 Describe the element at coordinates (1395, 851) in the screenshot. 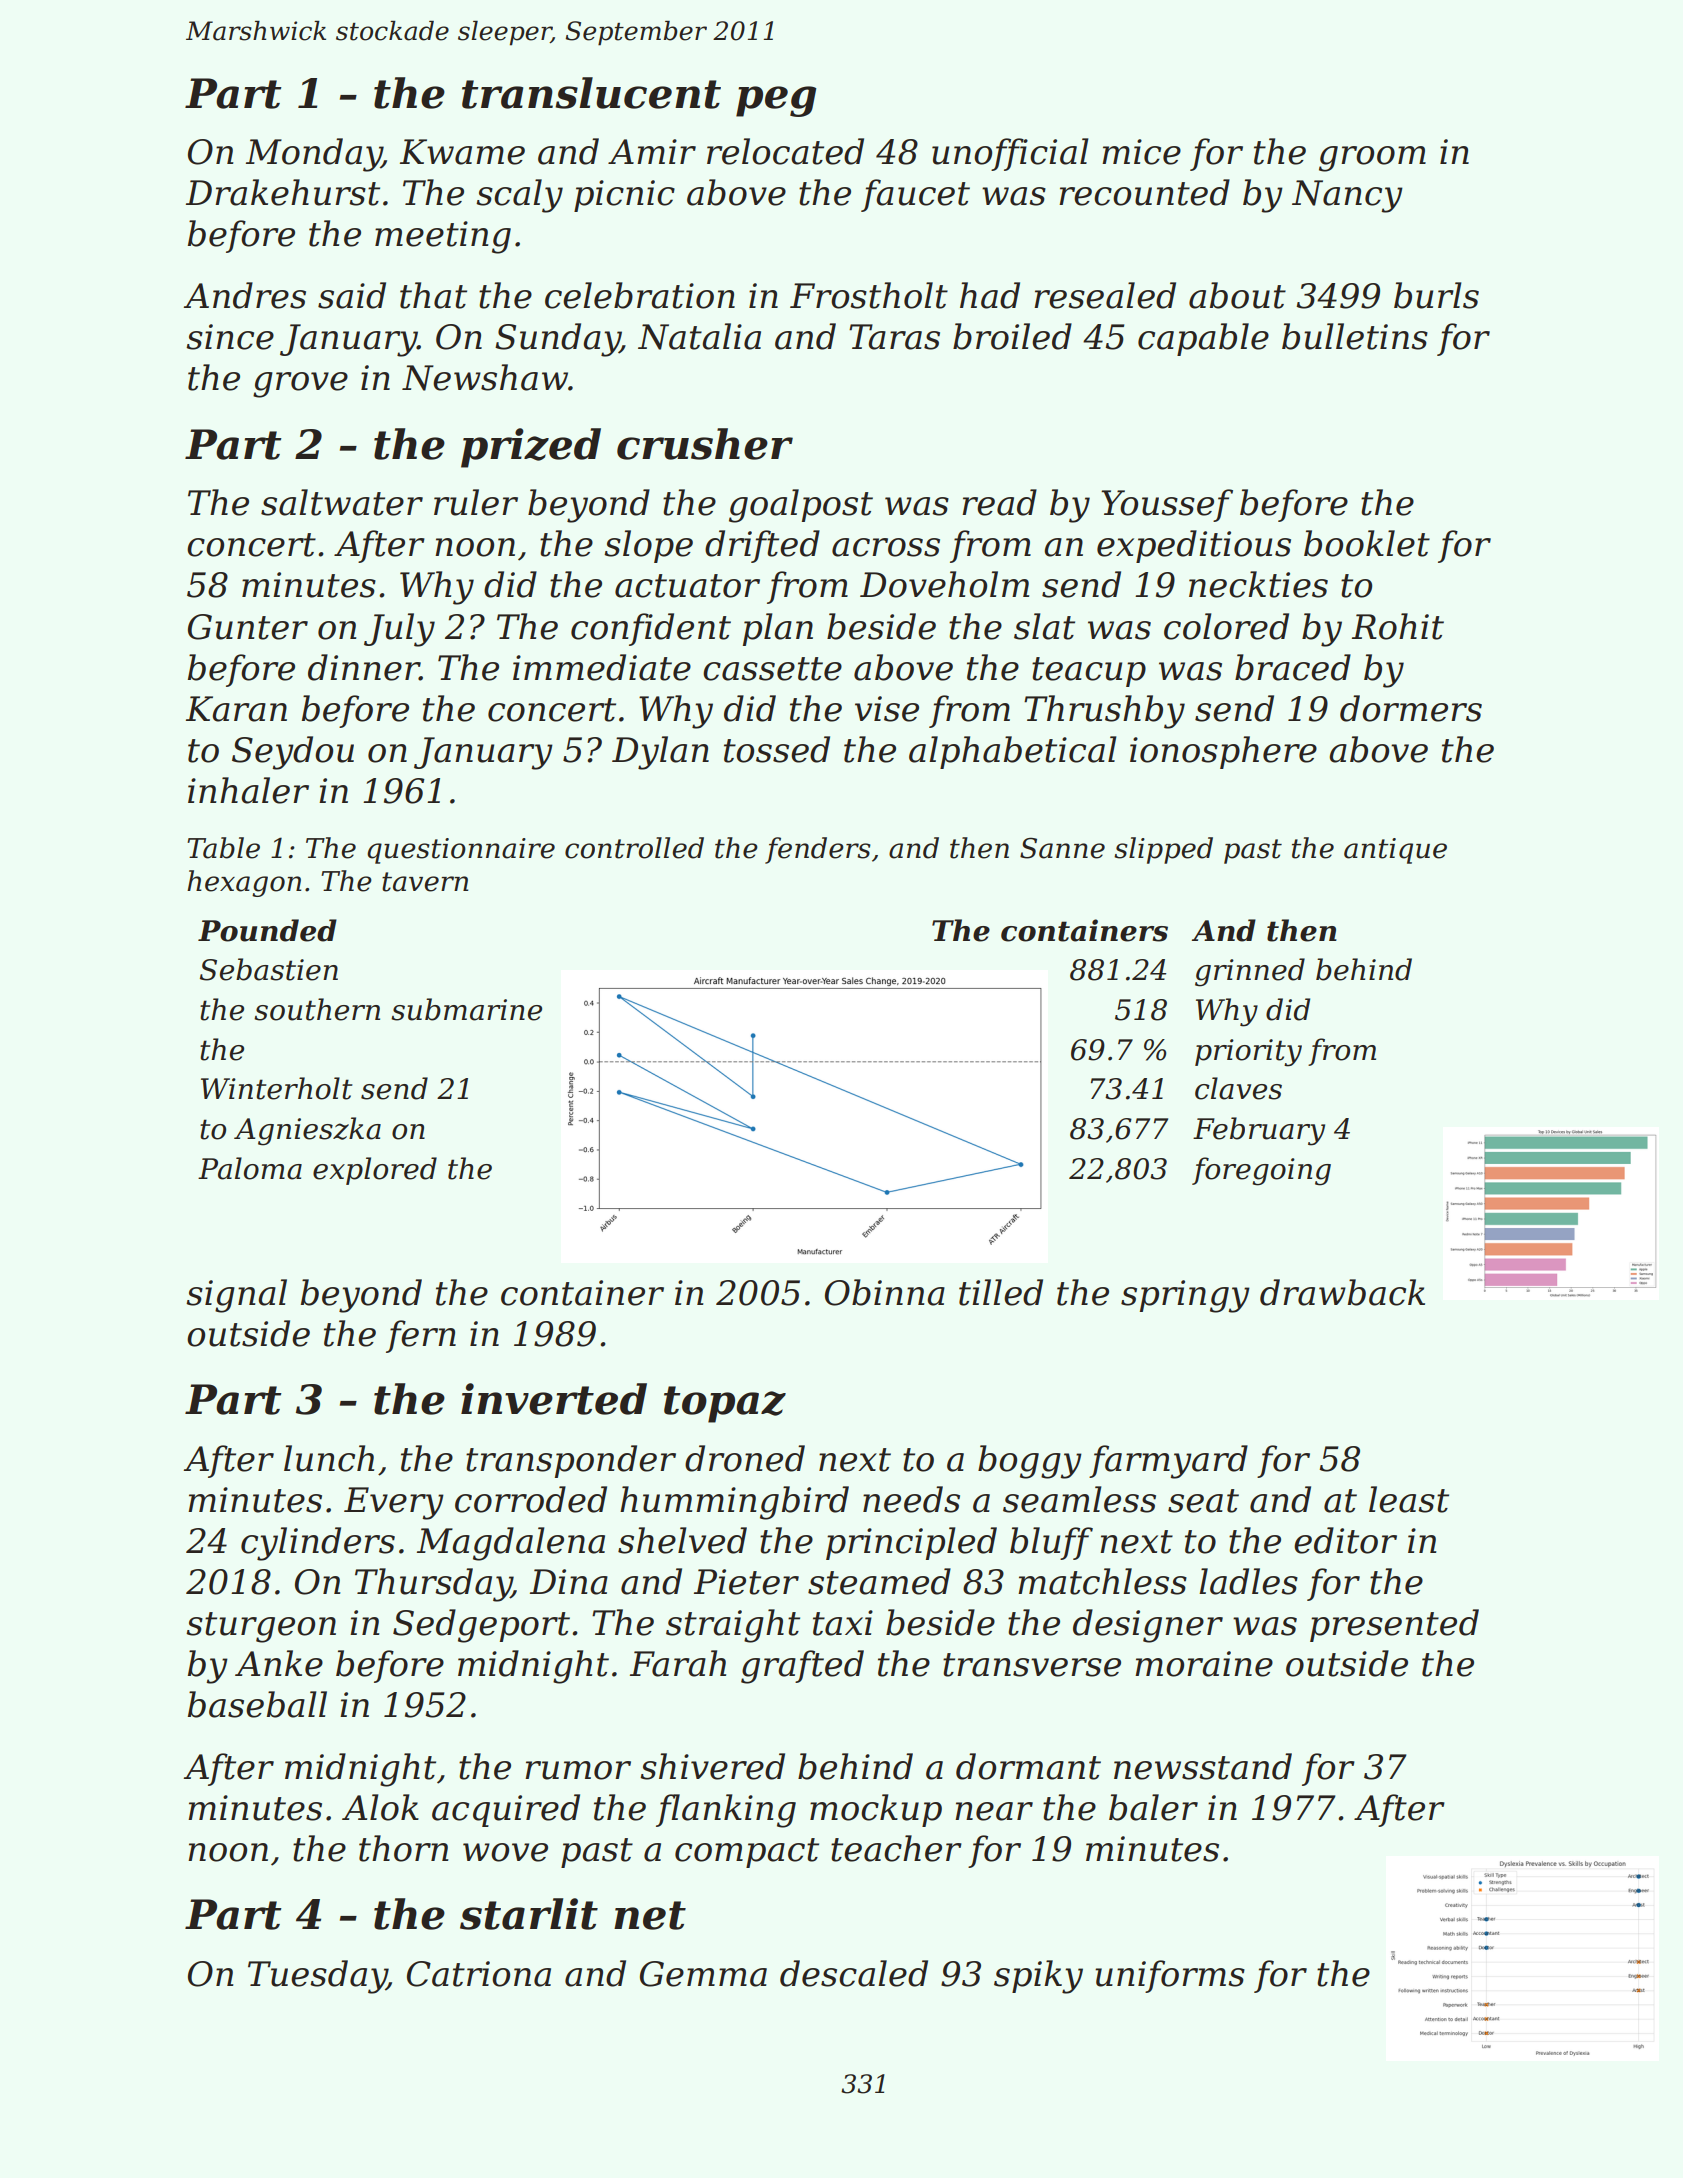

I see `antique` at that location.
